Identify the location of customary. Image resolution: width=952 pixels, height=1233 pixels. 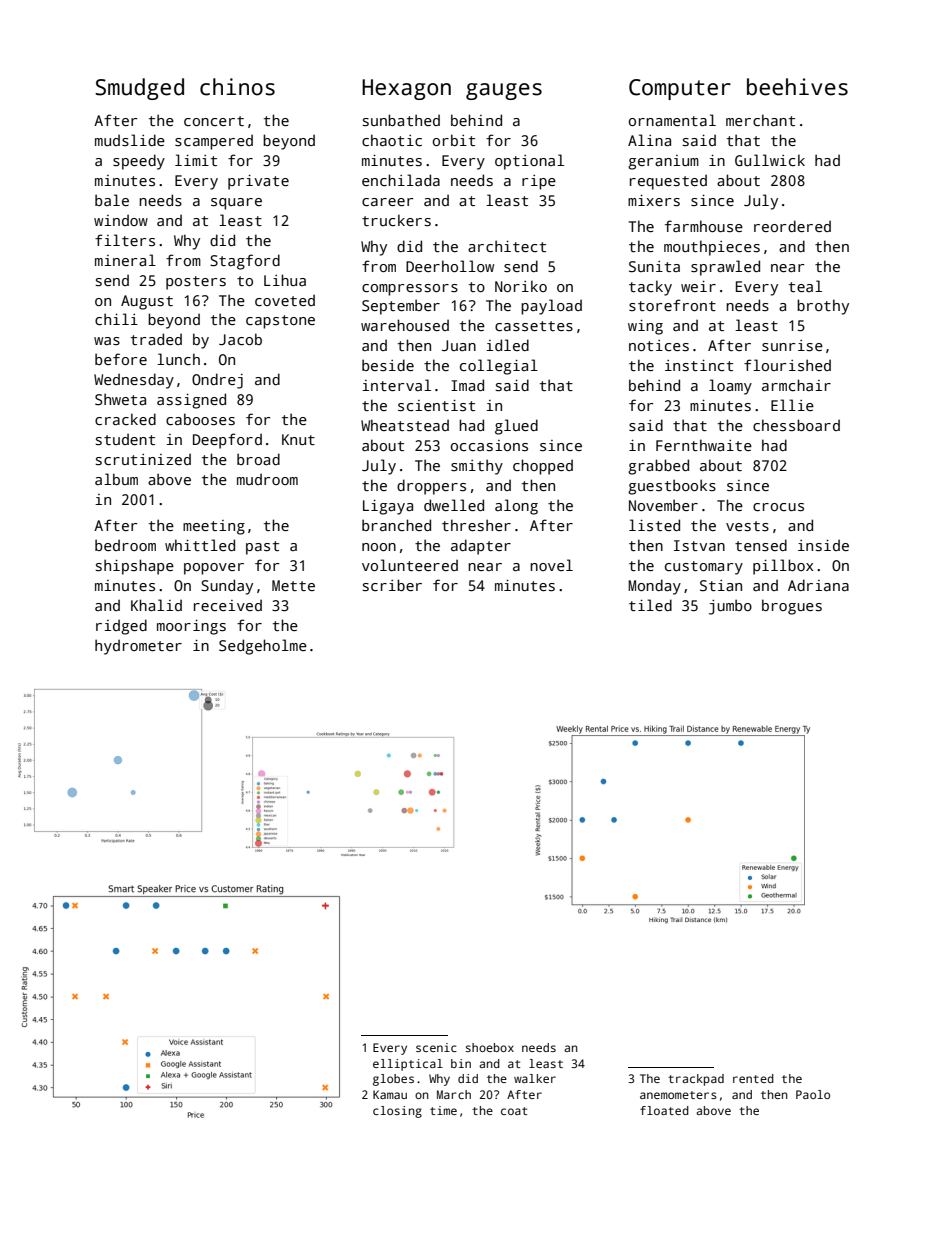
(704, 568).
